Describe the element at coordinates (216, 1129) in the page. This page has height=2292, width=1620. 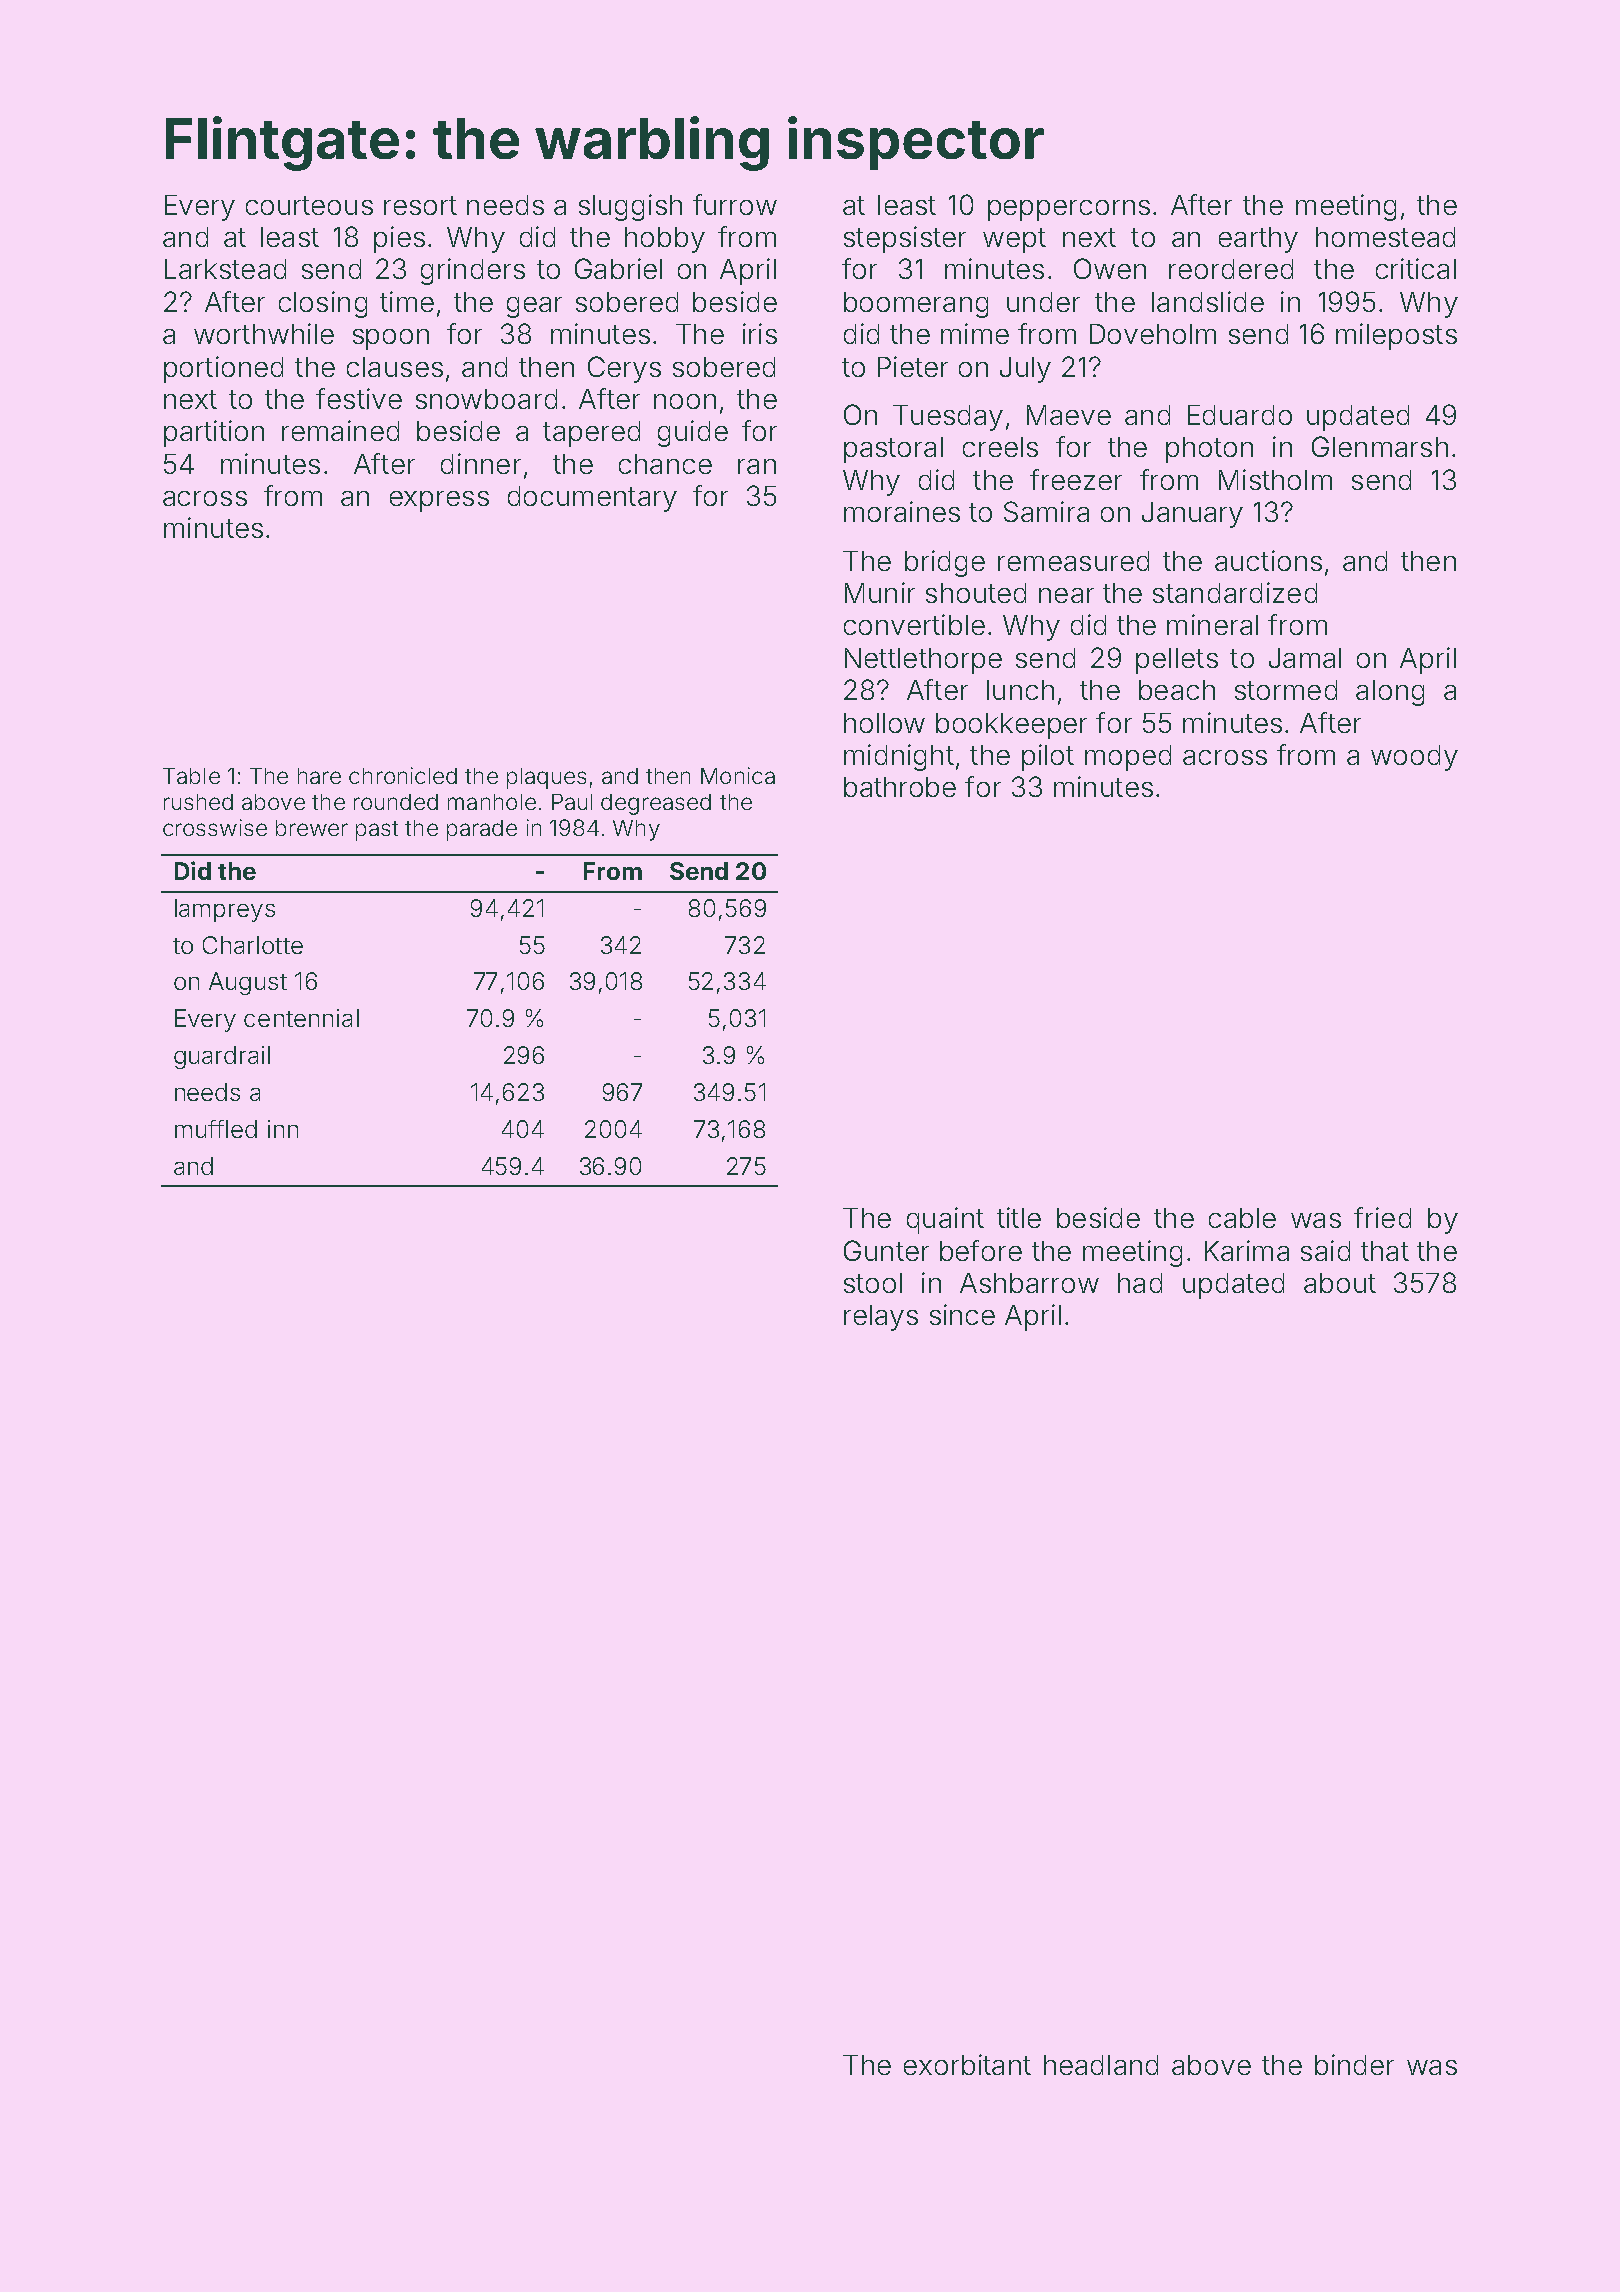
I see `muffled` at that location.
